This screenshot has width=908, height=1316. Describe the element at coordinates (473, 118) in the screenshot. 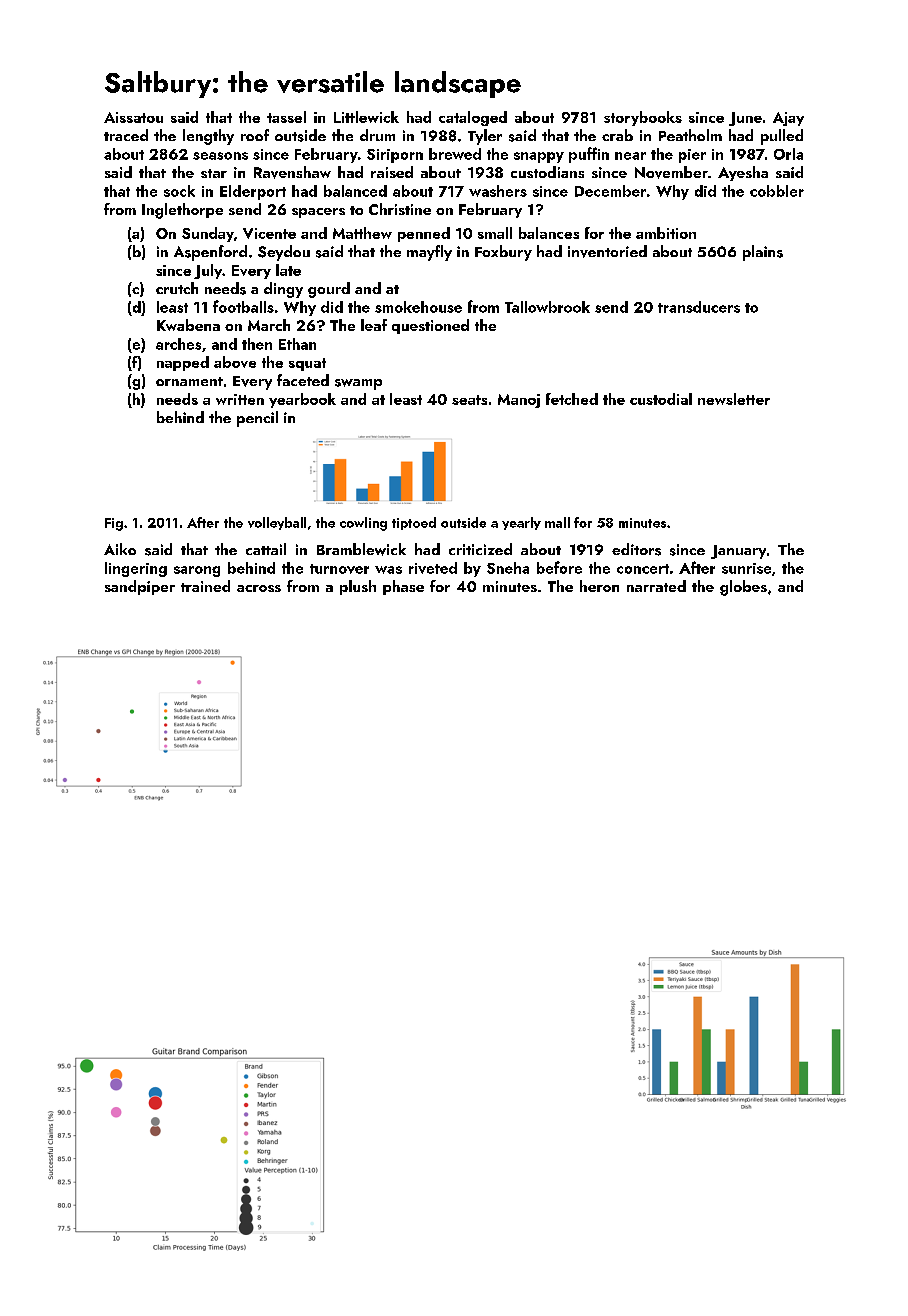

I see `cataloged` at that location.
